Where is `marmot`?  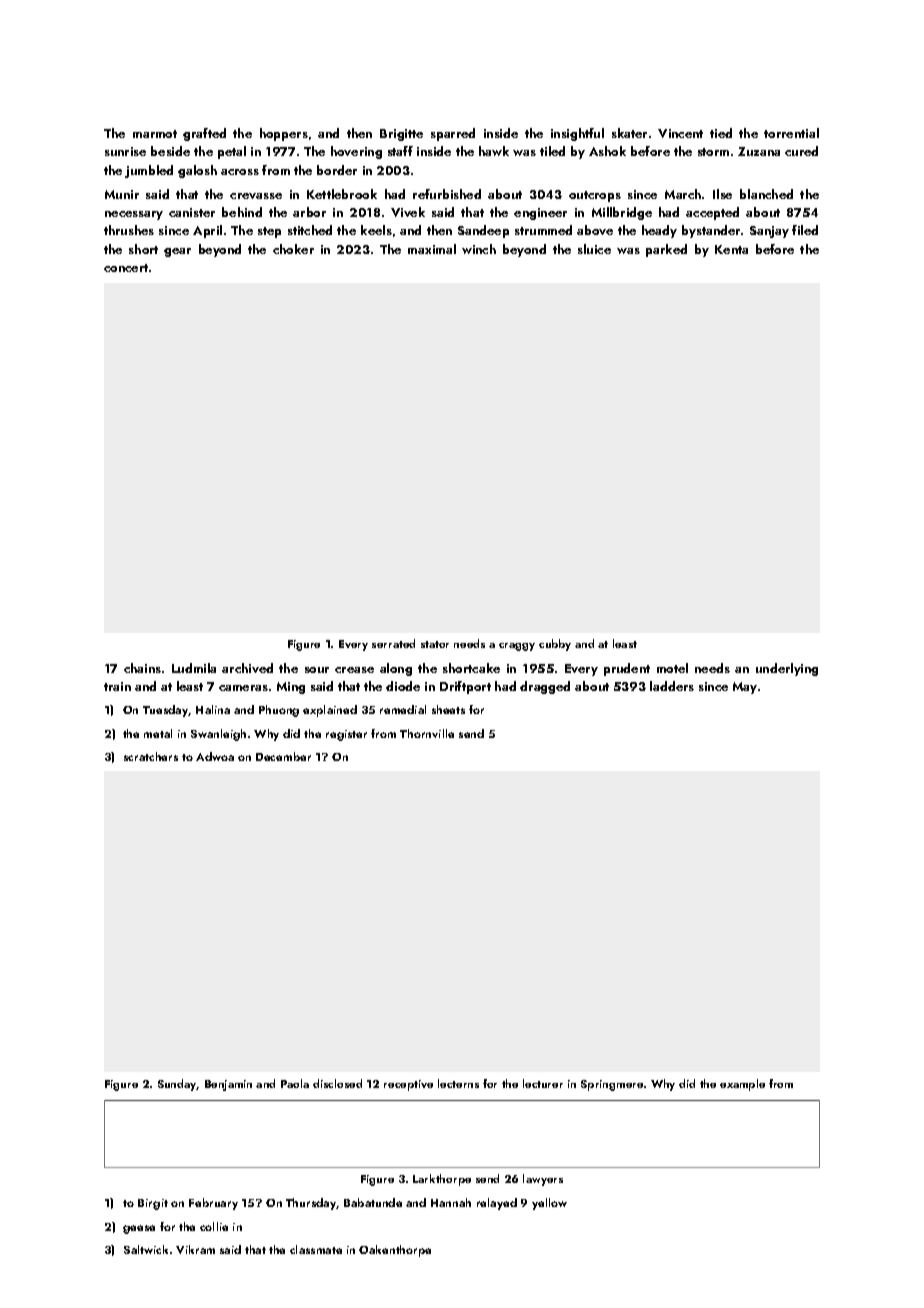 marmot is located at coordinates (155, 134).
